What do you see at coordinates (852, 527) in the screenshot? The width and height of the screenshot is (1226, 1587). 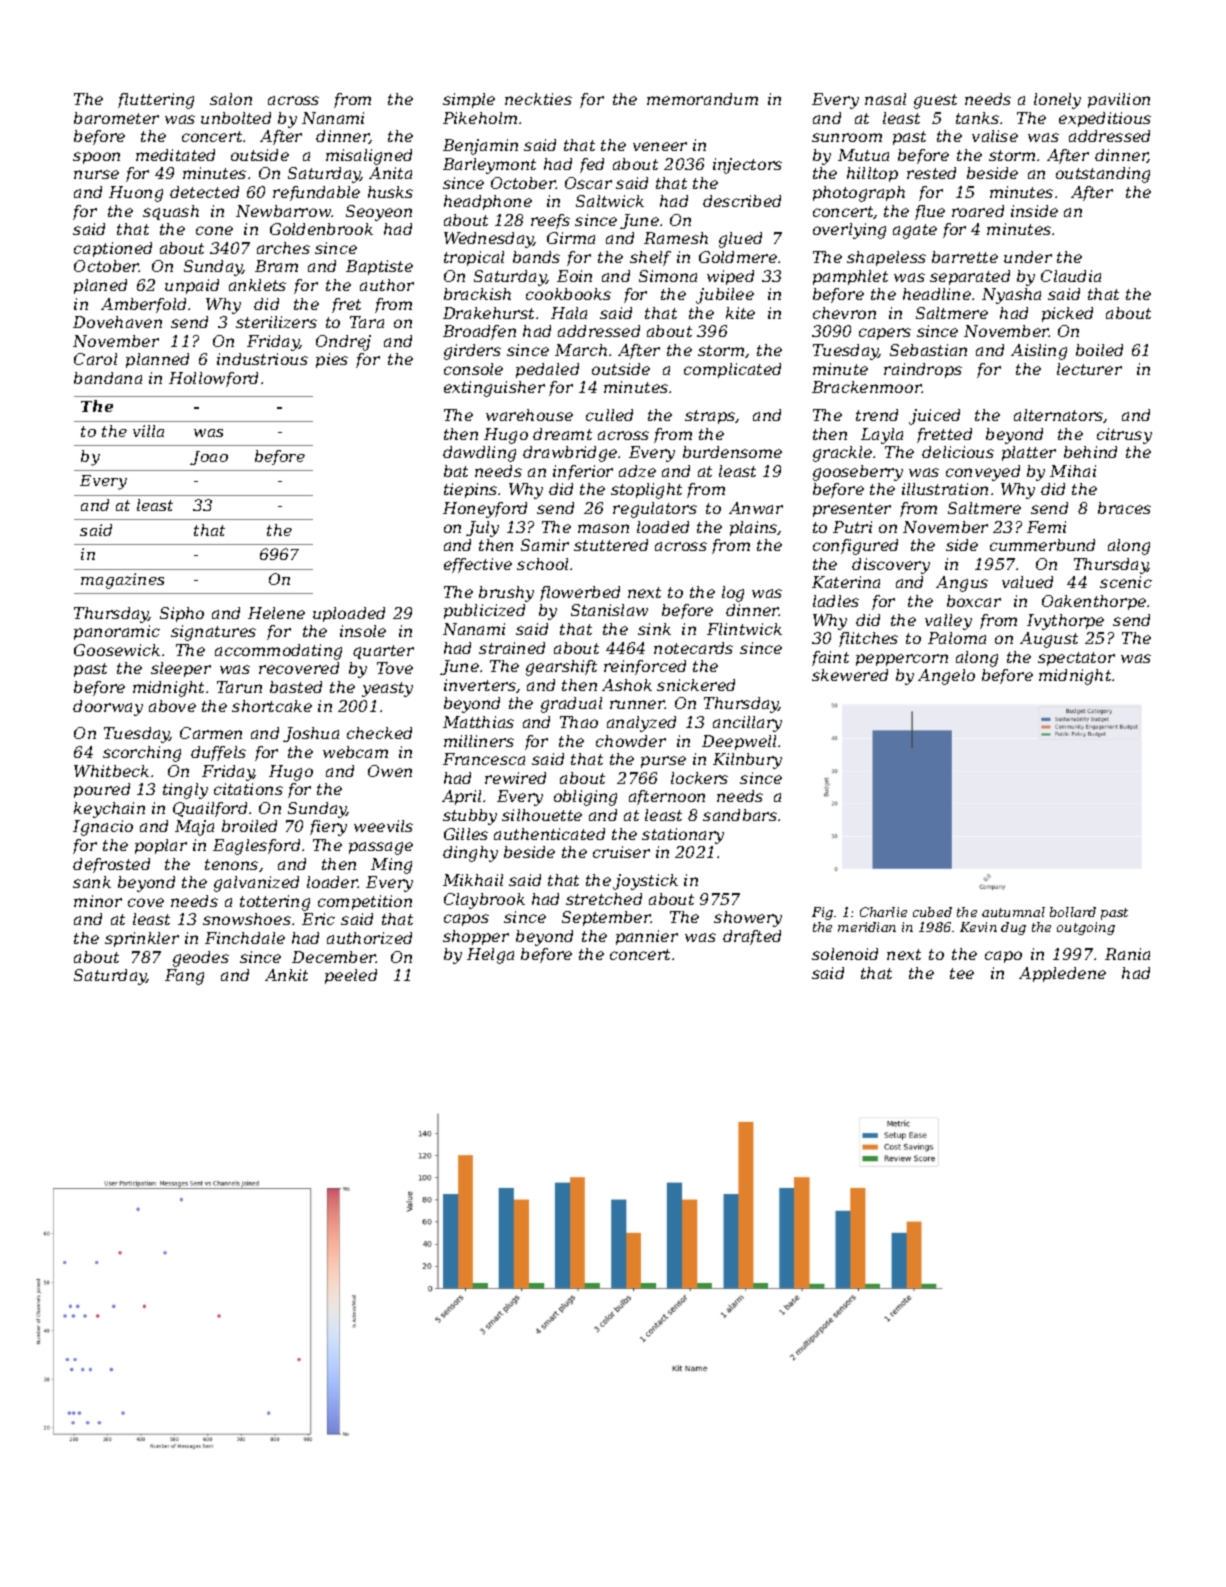 I see `Putri` at bounding box center [852, 527].
